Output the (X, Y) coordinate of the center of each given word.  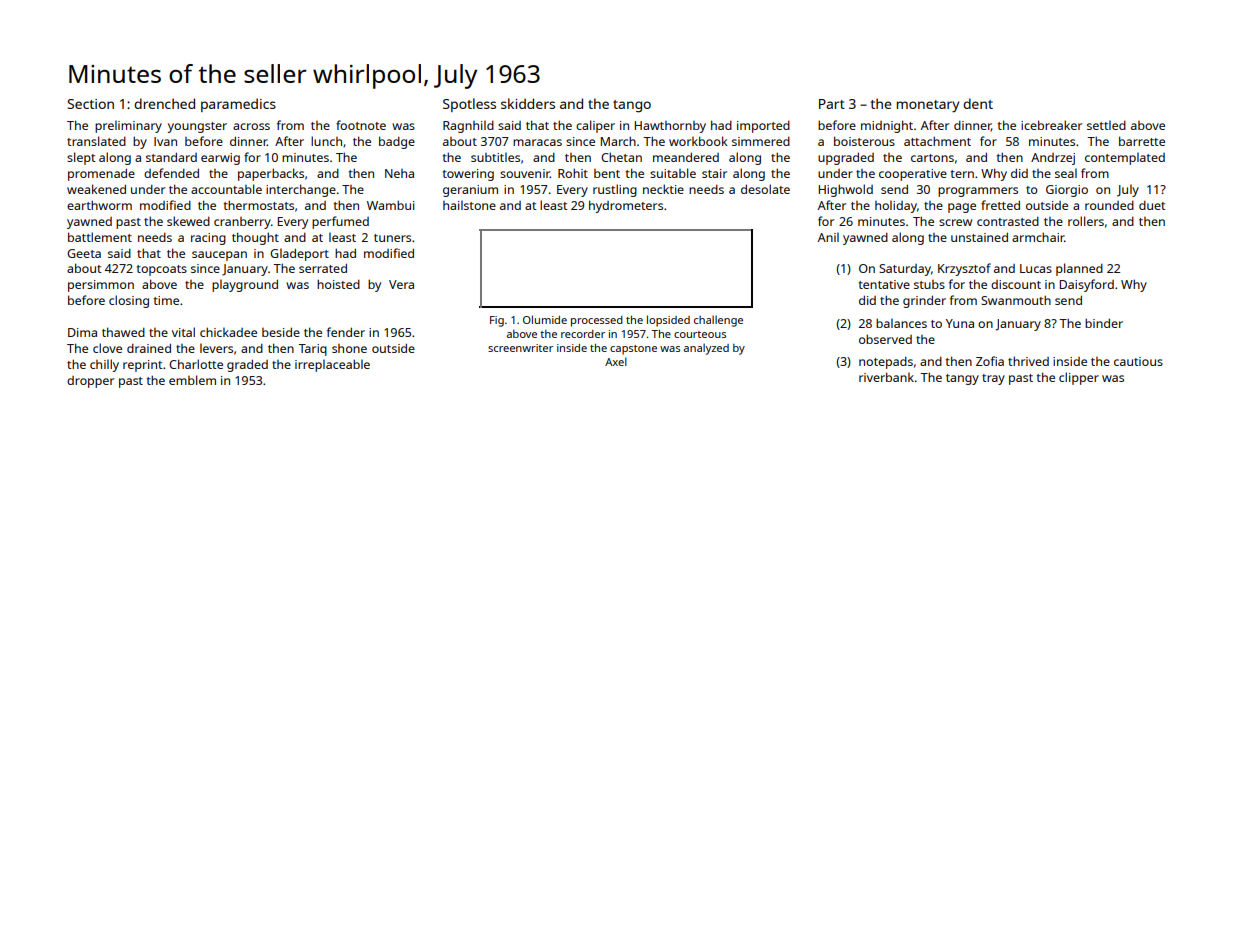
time (166, 300)
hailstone (469, 205)
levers (216, 348)
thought (255, 238)
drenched (164, 103)
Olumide (545, 319)
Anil (828, 237)
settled (1106, 125)
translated (96, 141)
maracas (537, 142)
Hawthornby (670, 127)
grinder (924, 302)
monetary (928, 106)
